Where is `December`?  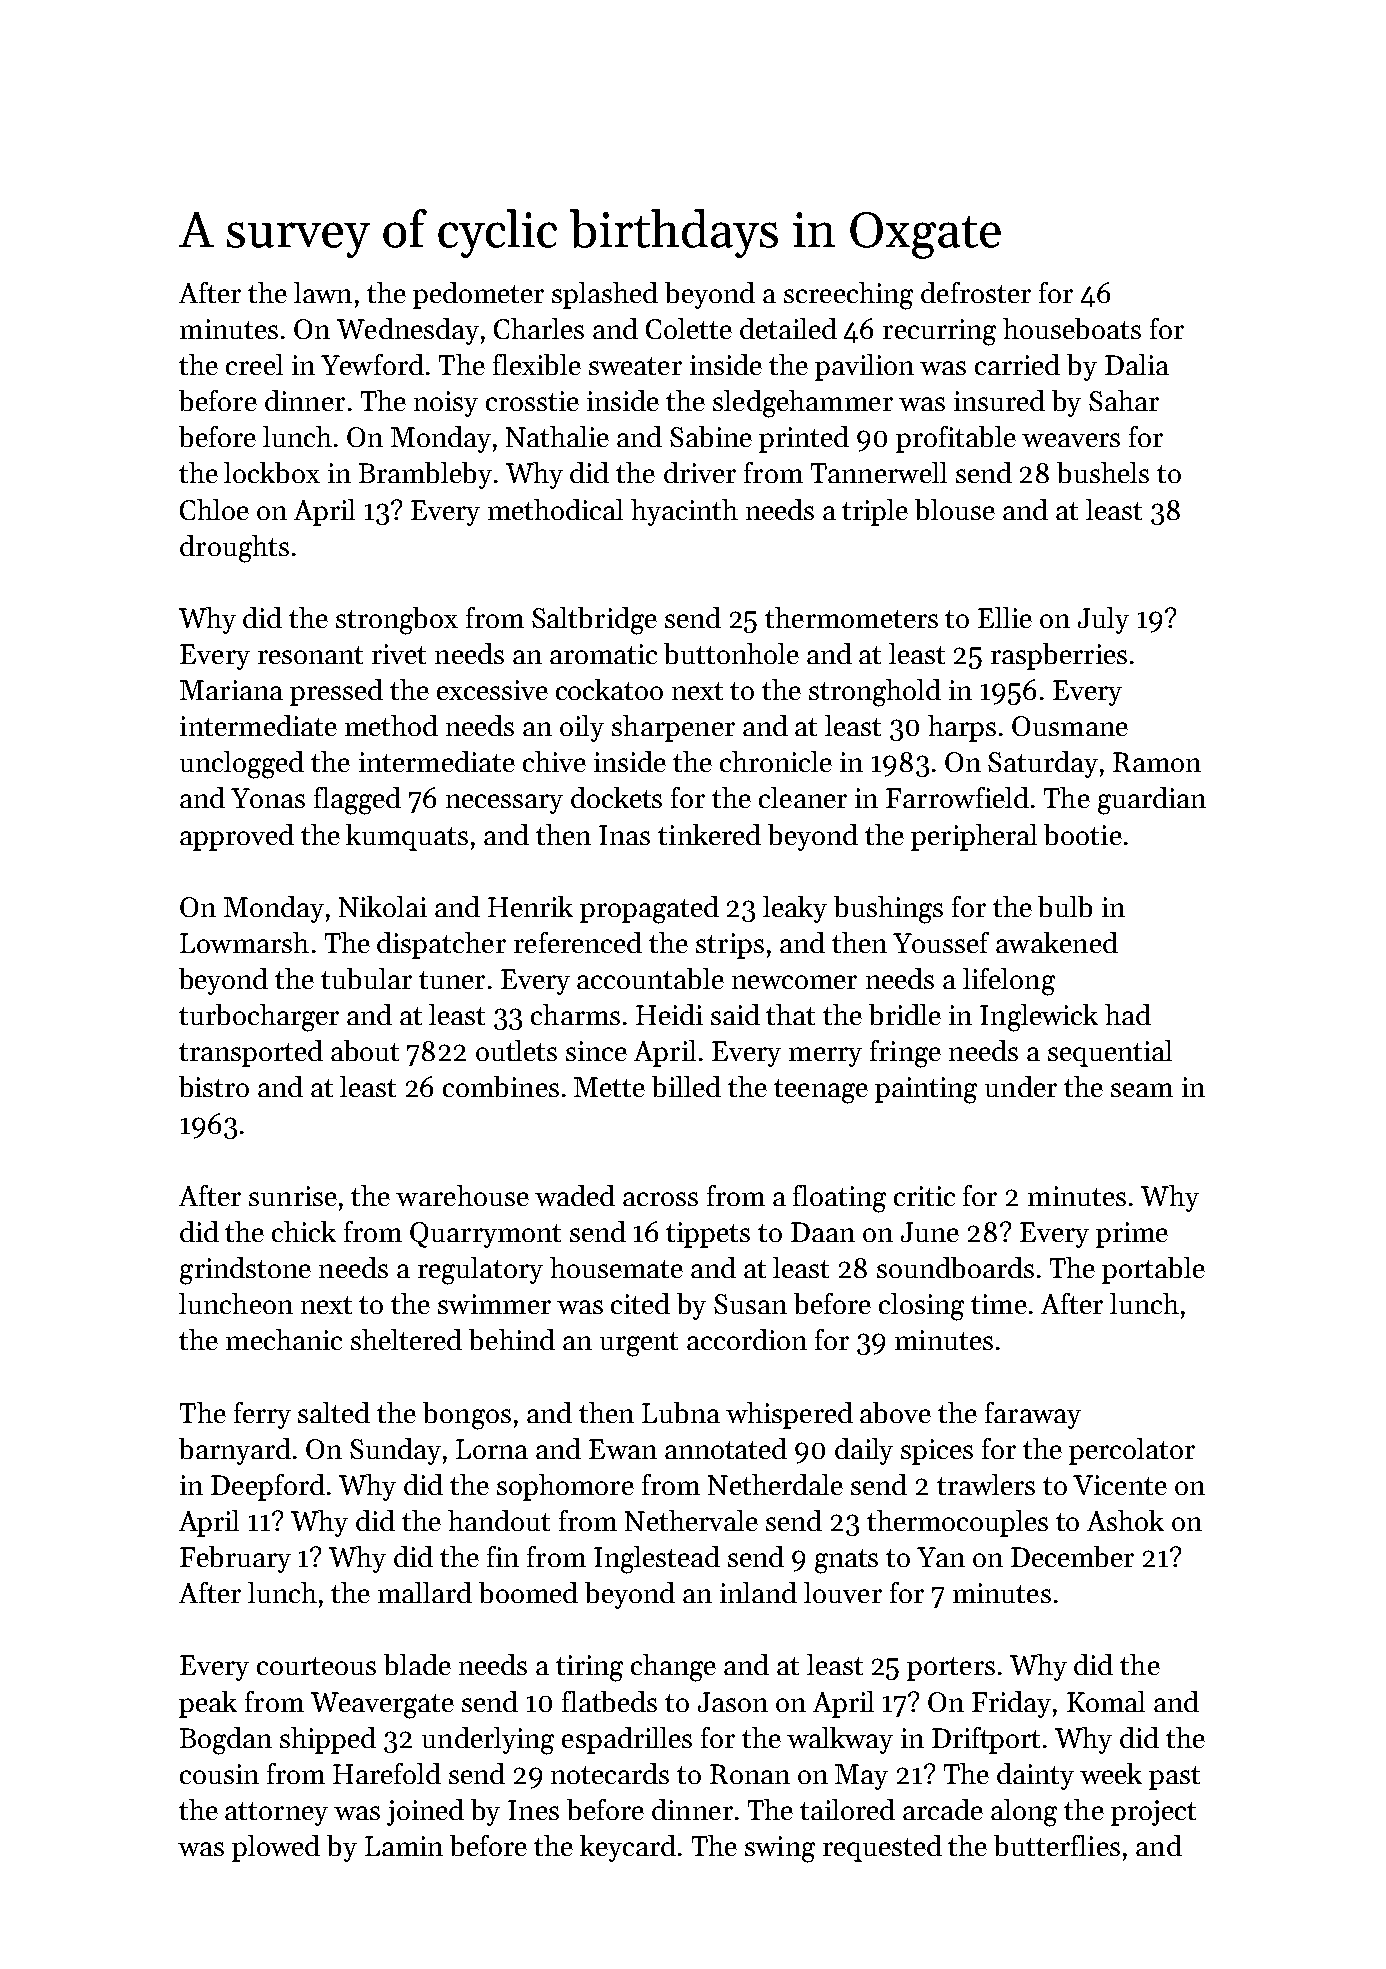
December is located at coordinates (1072, 1556).
